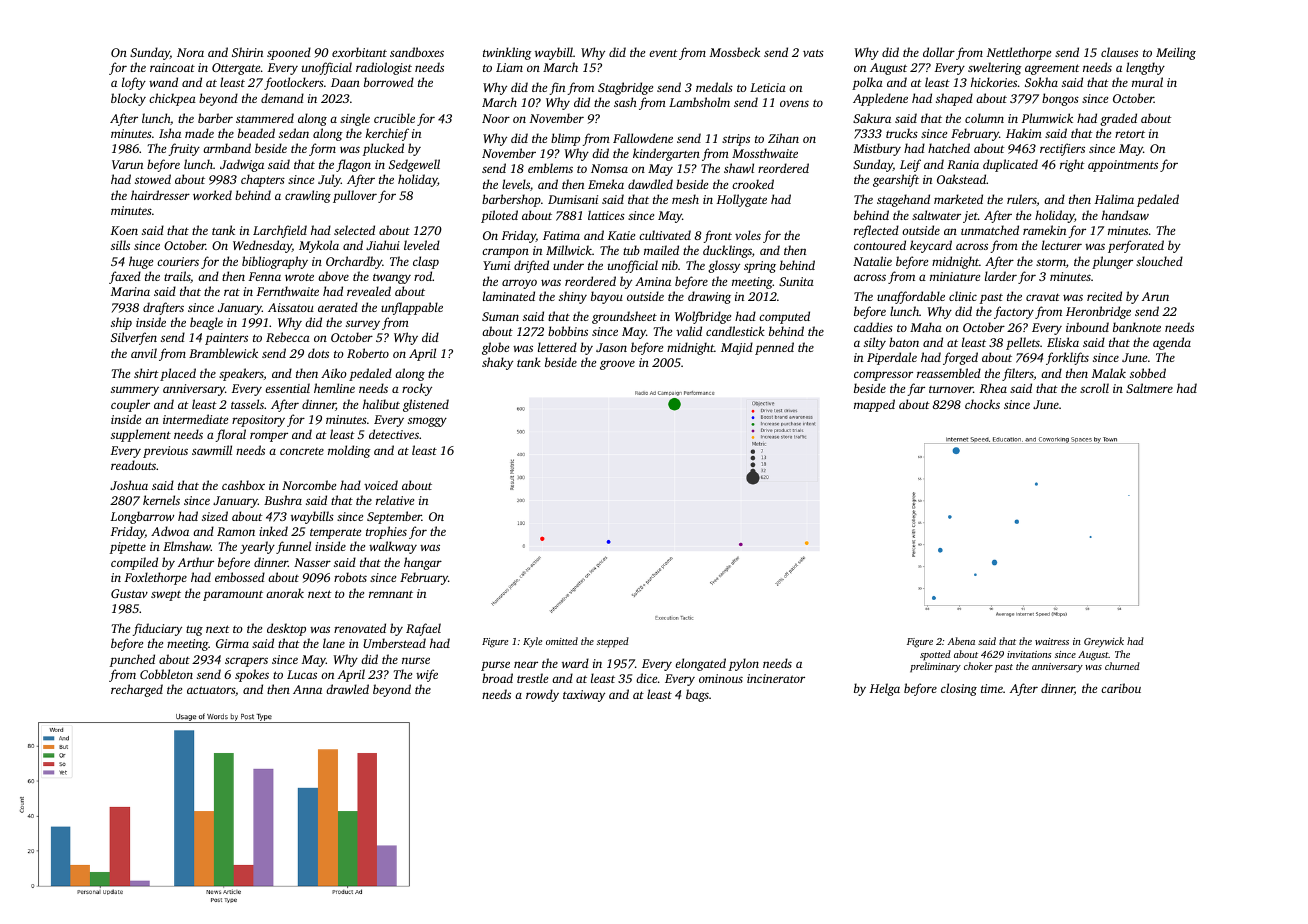  What do you see at coordinates (663, 53) in the image?
I see `event` at bounding box center [663, 53].
